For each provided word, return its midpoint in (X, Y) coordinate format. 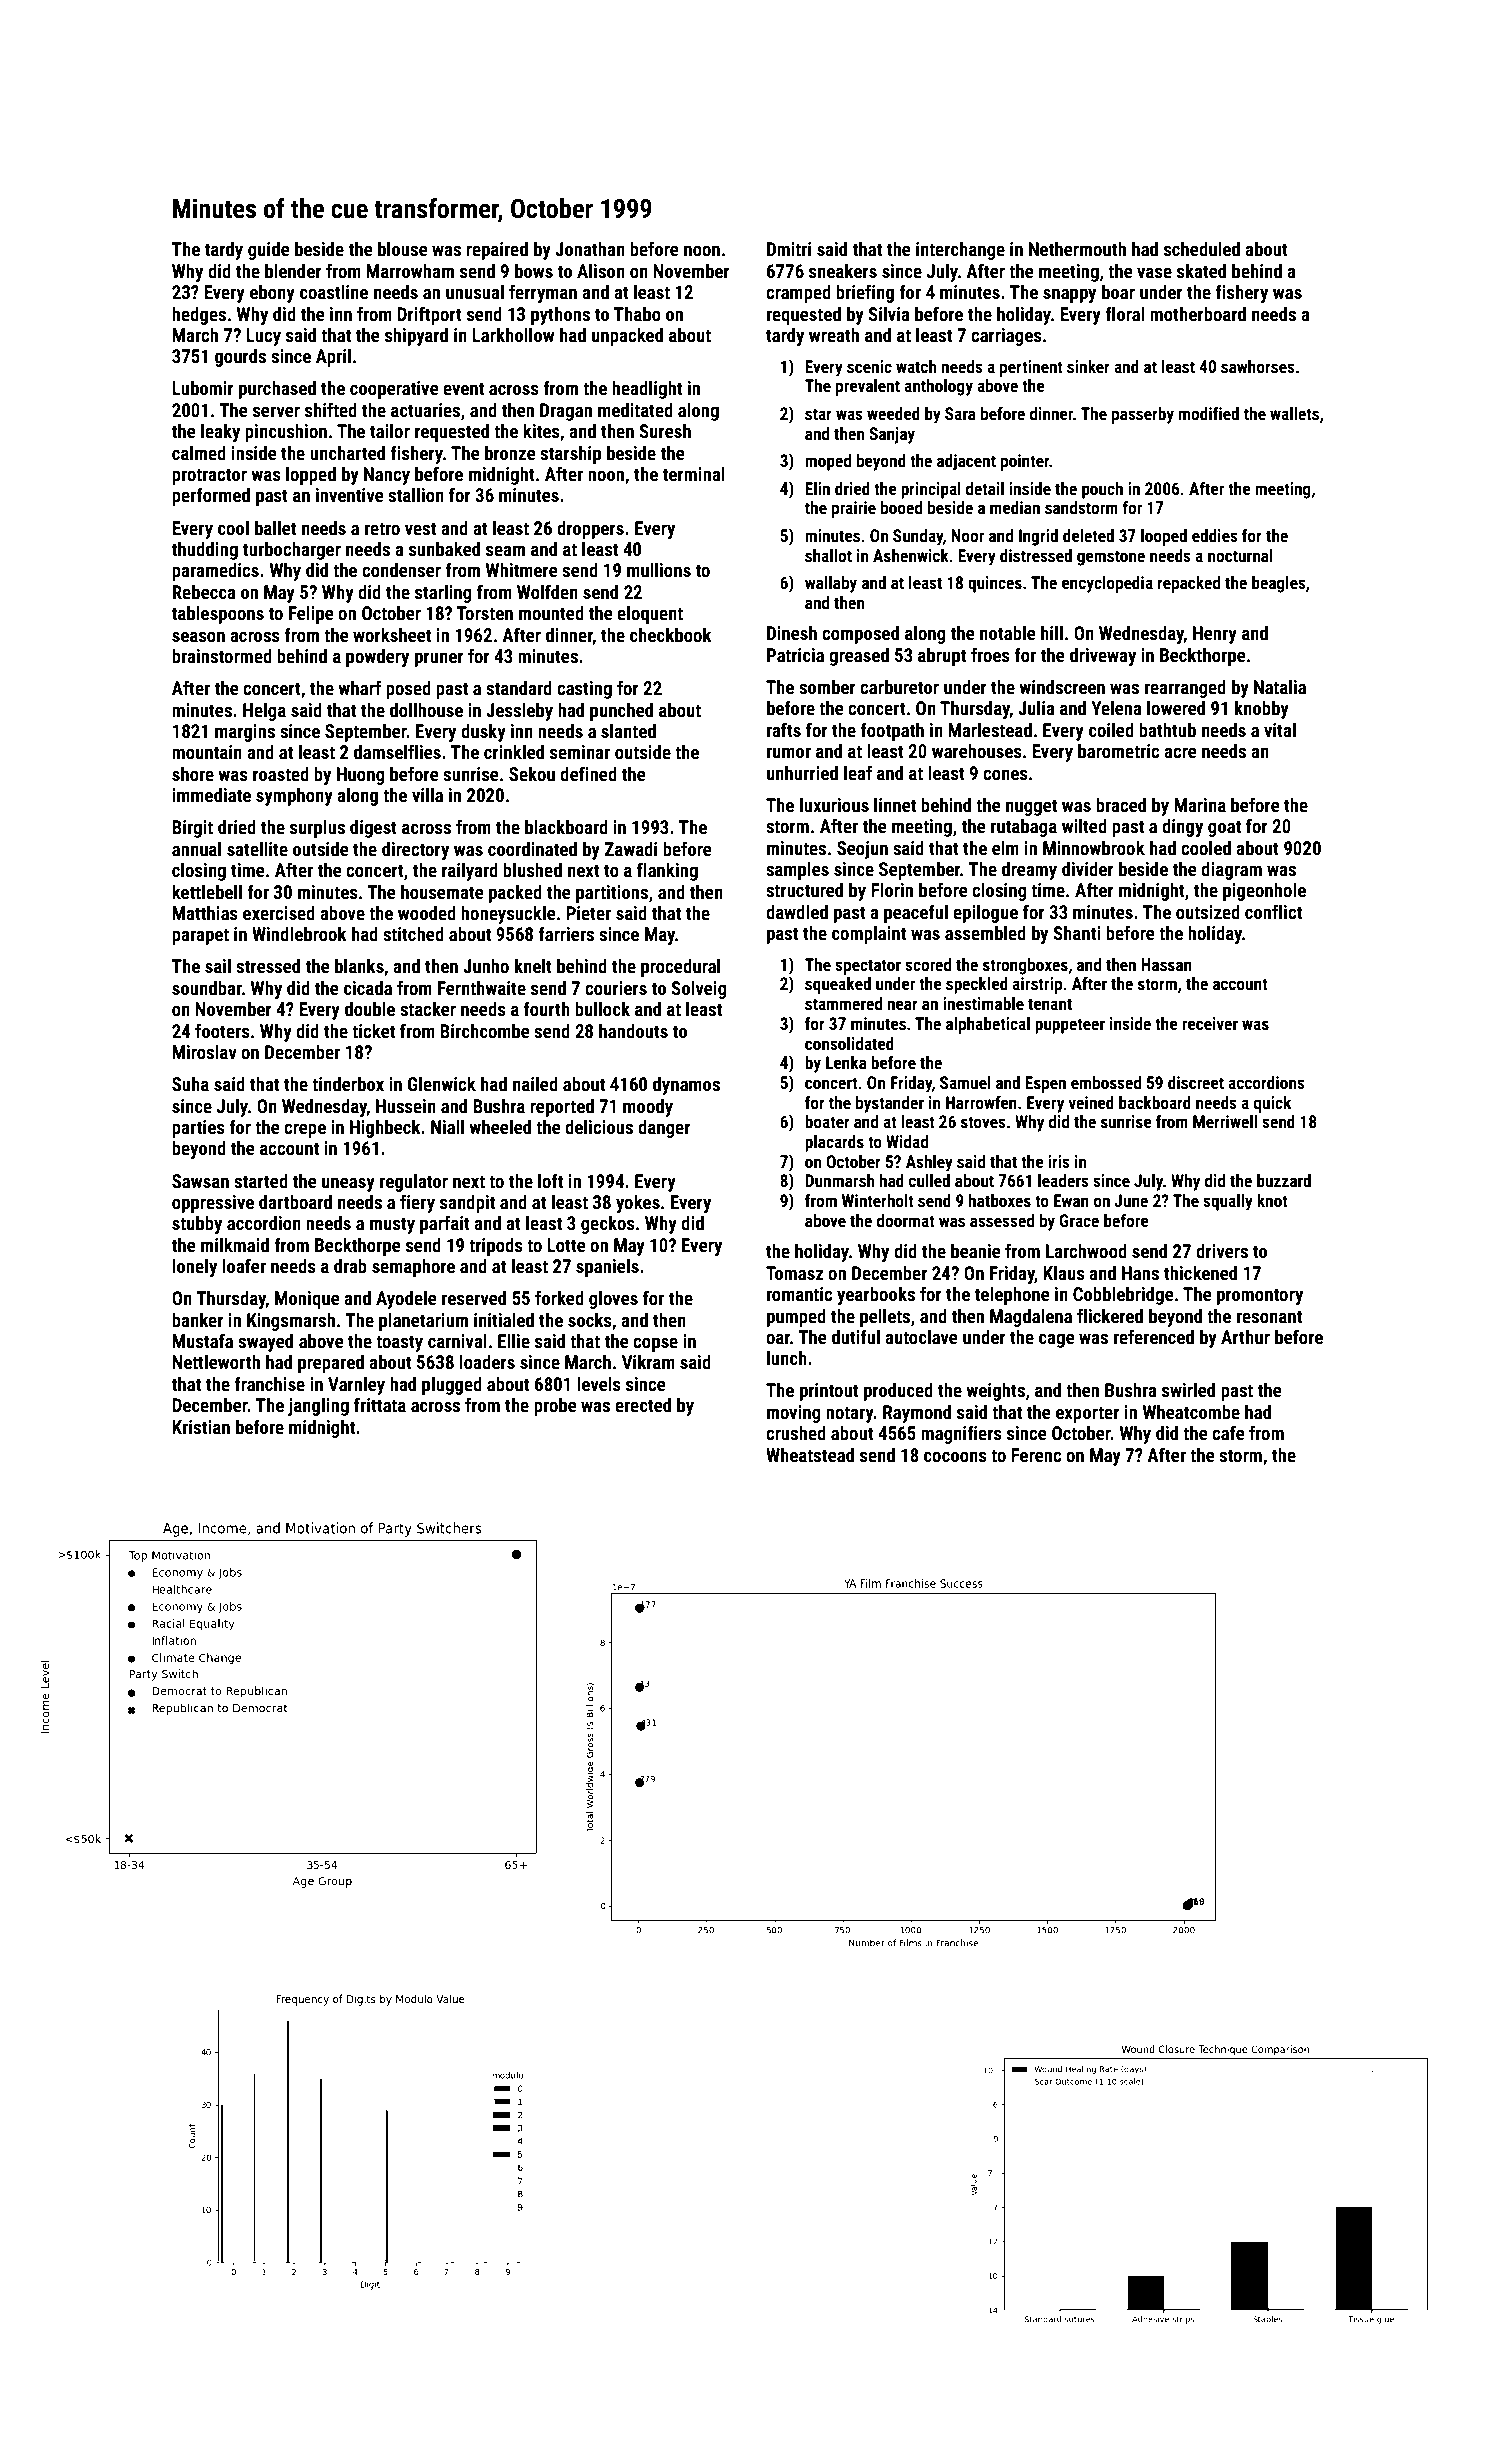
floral (1125, 313)
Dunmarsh (839, 1180)
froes (990, 654)
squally (1228, 1202)
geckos (608, 1225)
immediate (211, 795)
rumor (789, 752)
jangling (318, 1407)
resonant (1269, 1316)
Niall (447, 1127)
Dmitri (789, 249)
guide (269, 251)
